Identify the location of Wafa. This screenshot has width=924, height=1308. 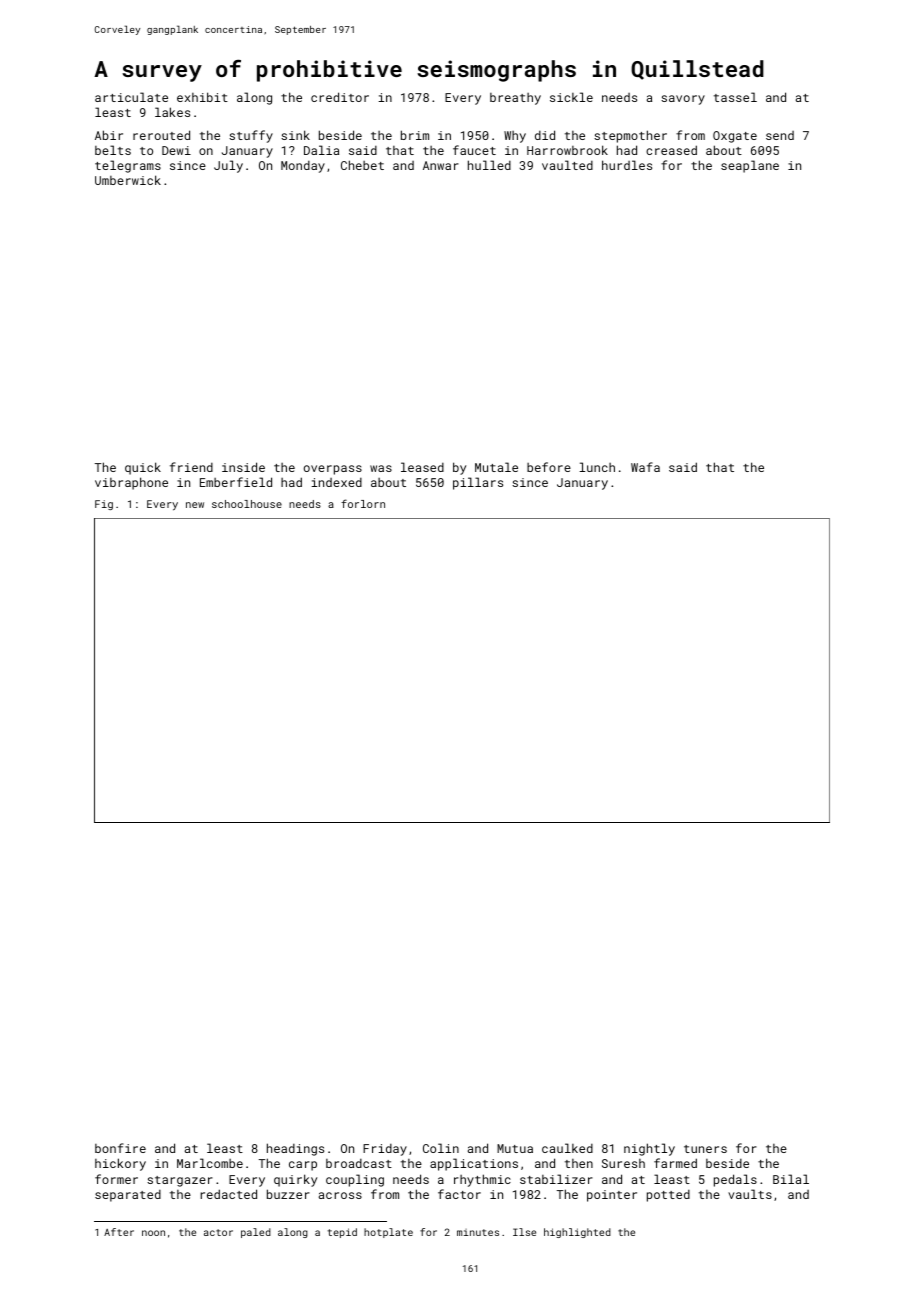
(645, 467).
